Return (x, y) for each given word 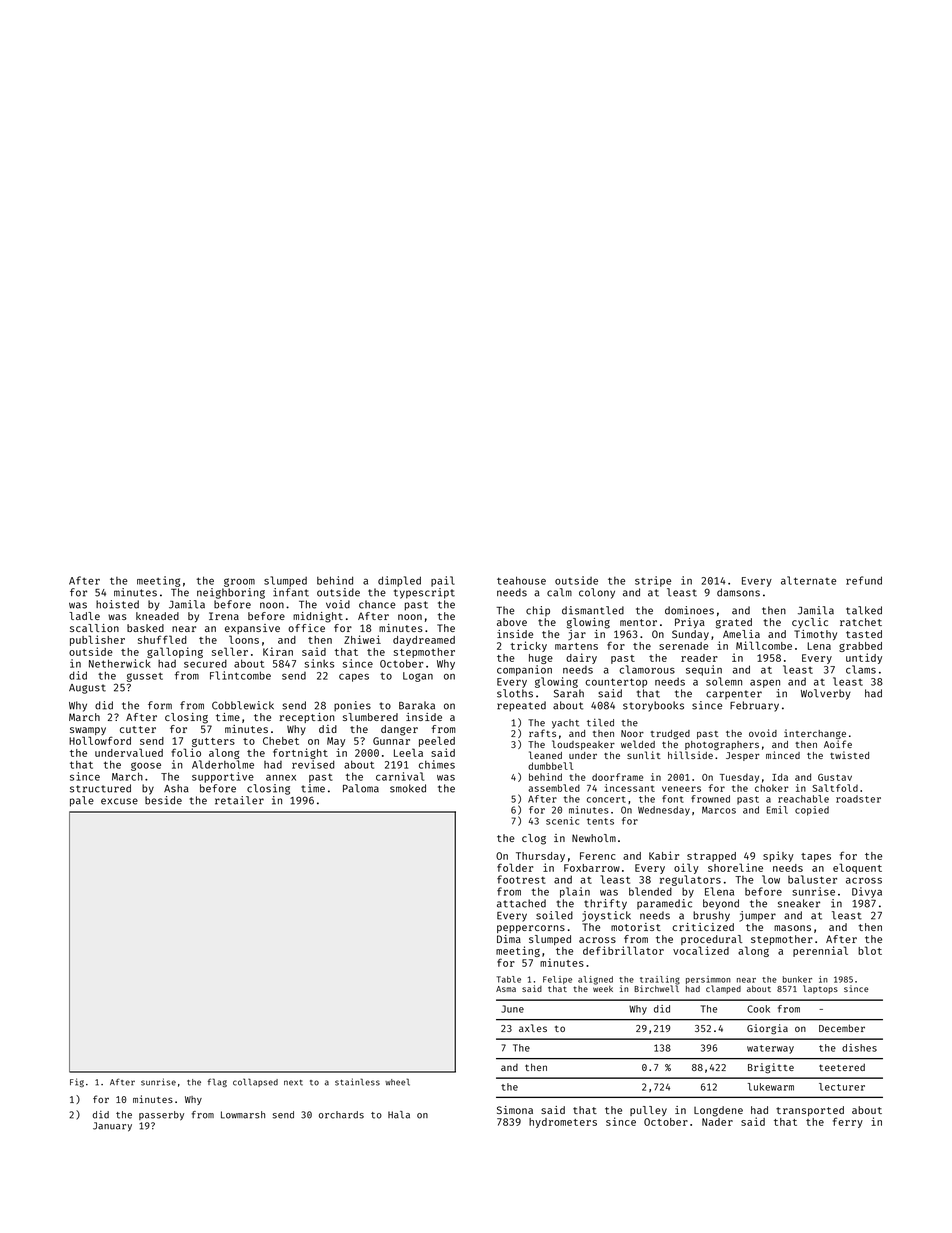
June (512, 1009)
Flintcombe (240, 675)
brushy (711, 916)
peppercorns (531, 929)
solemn (724, 681)
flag (217, 1082)
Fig (77, 1082)
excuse (119, 801)
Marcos (719, 810)
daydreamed (424, 641)
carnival (400, 776)
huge (541, 659)
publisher (97, 640)
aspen (765, 683)
